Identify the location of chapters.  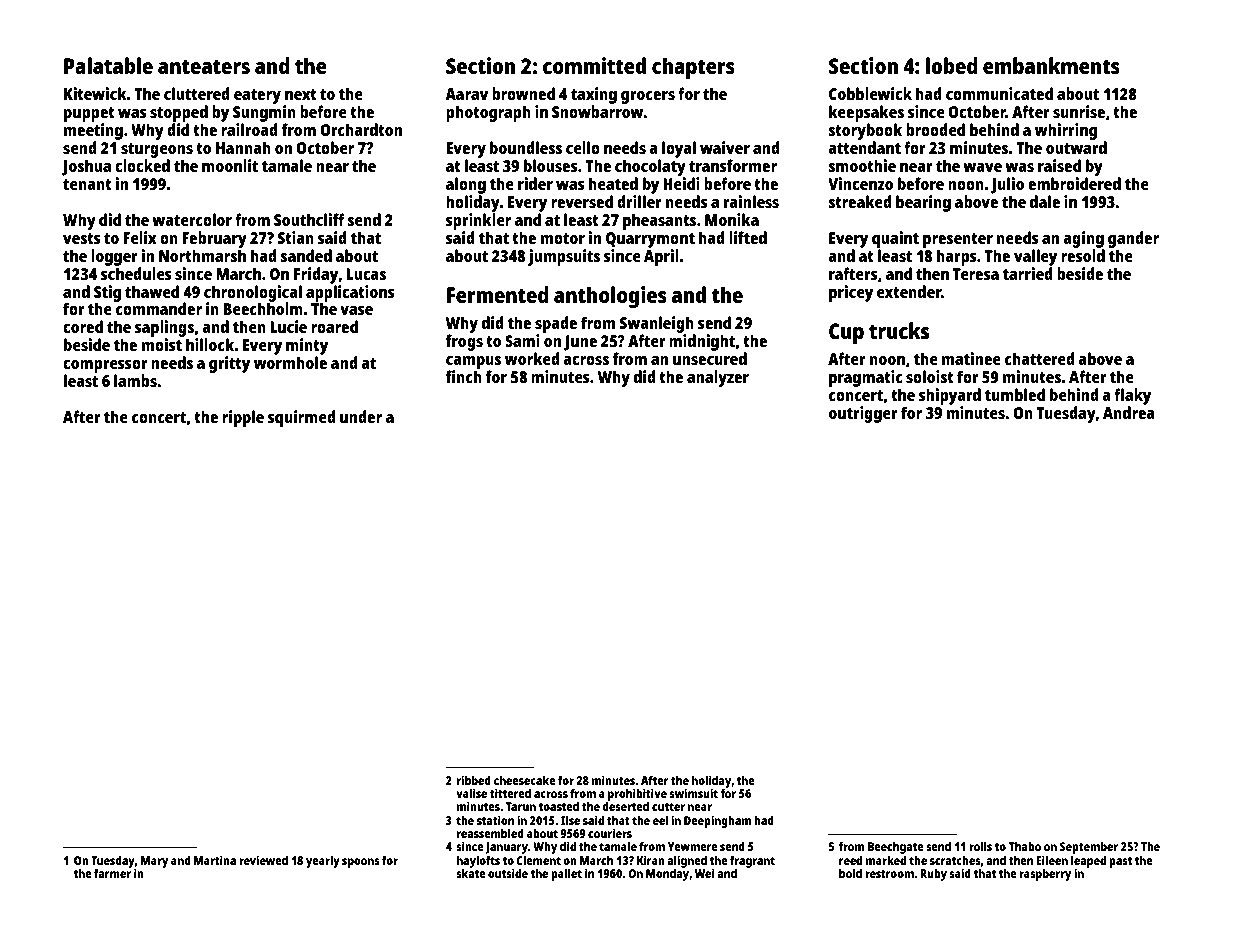
(693, 68).
